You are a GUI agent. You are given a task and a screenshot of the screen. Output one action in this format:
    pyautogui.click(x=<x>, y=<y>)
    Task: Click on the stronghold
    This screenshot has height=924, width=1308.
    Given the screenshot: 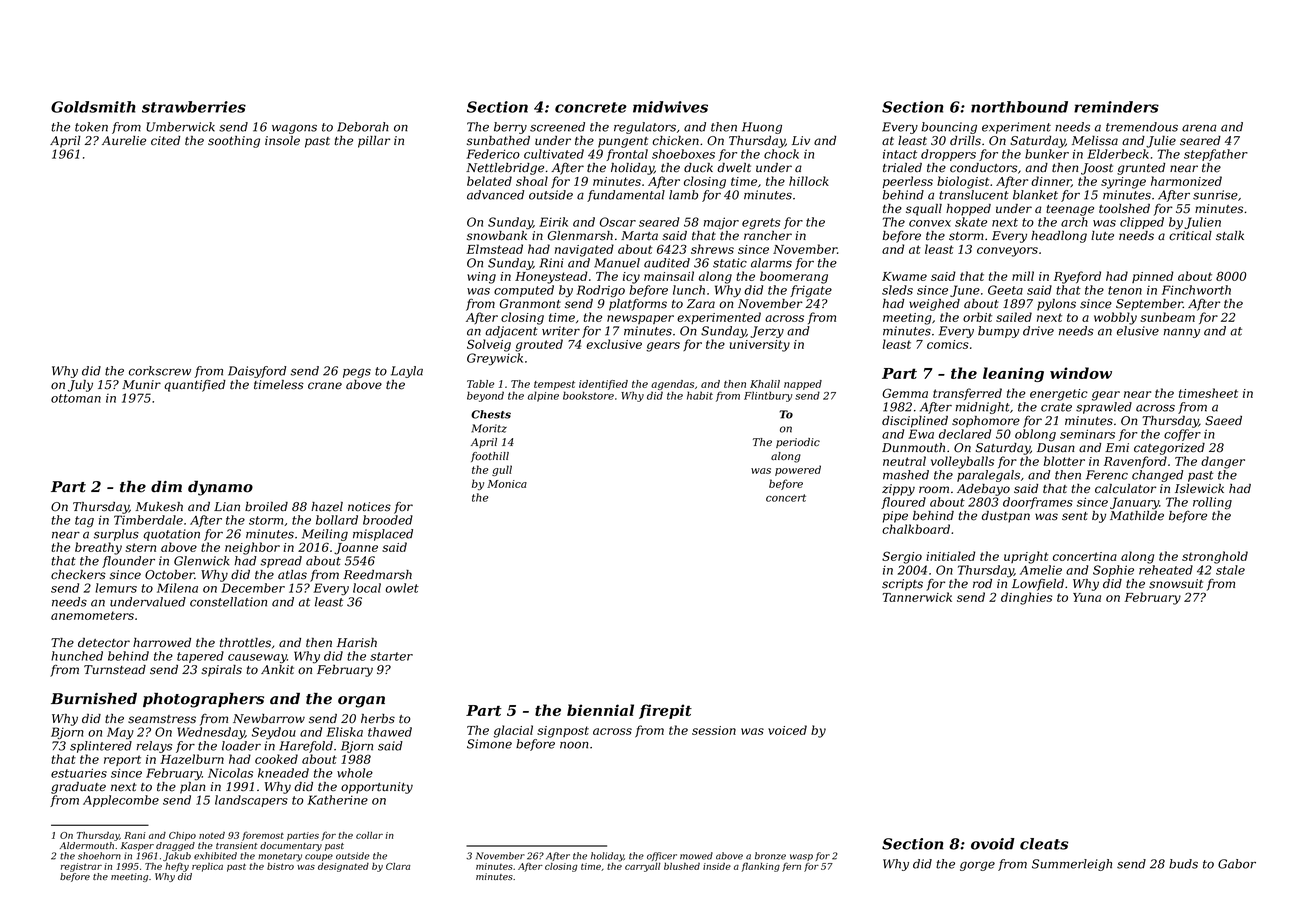 What is the action you would take?
    pyautogui.click(x=1215, y=557)
